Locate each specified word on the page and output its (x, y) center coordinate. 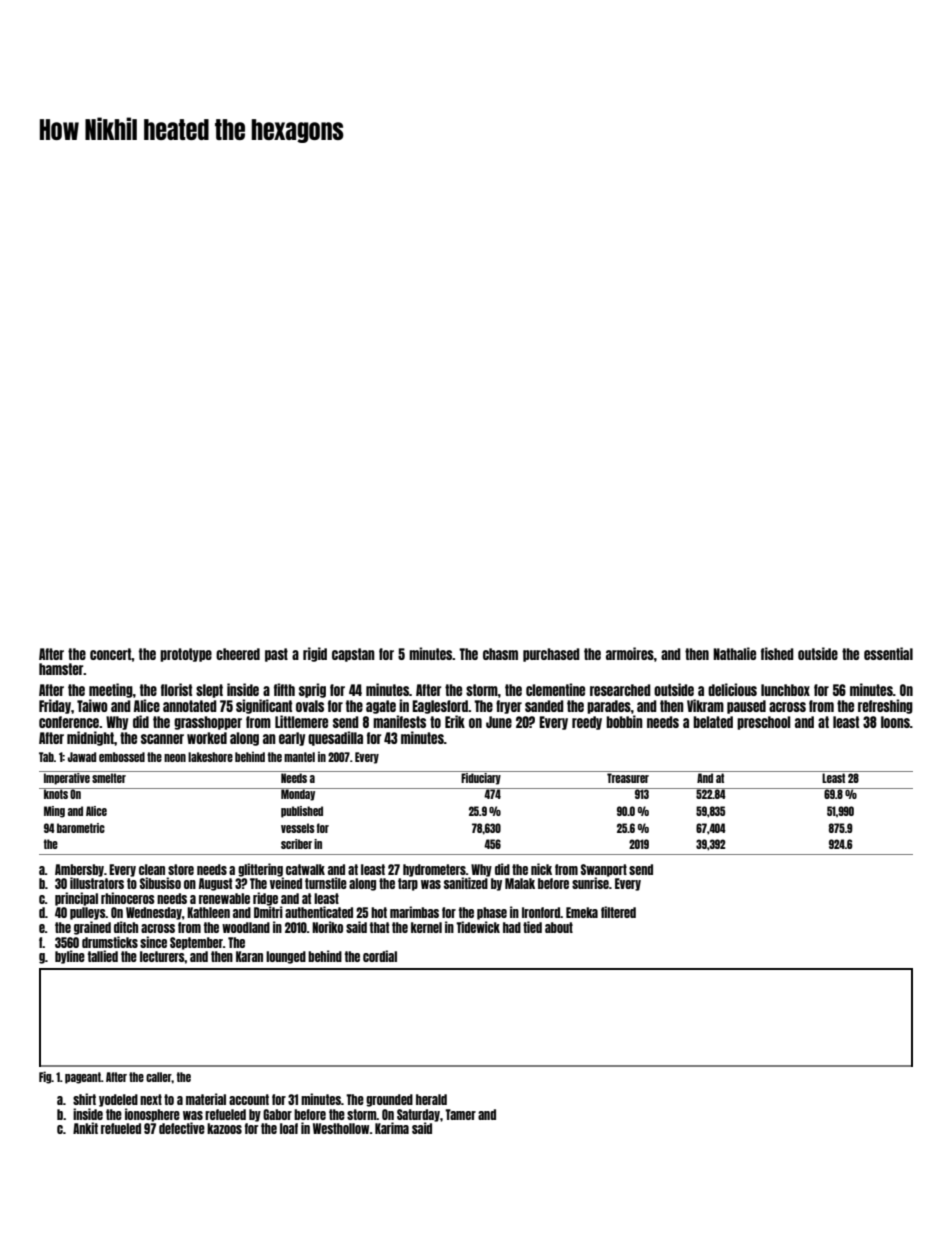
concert (110, 654)
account (249, 1099)
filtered (618, 912)
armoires (630, 653)
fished (777, 653)
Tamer (460, 1114)
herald (431, 1099)
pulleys (88, 913)
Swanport (604, 870)
